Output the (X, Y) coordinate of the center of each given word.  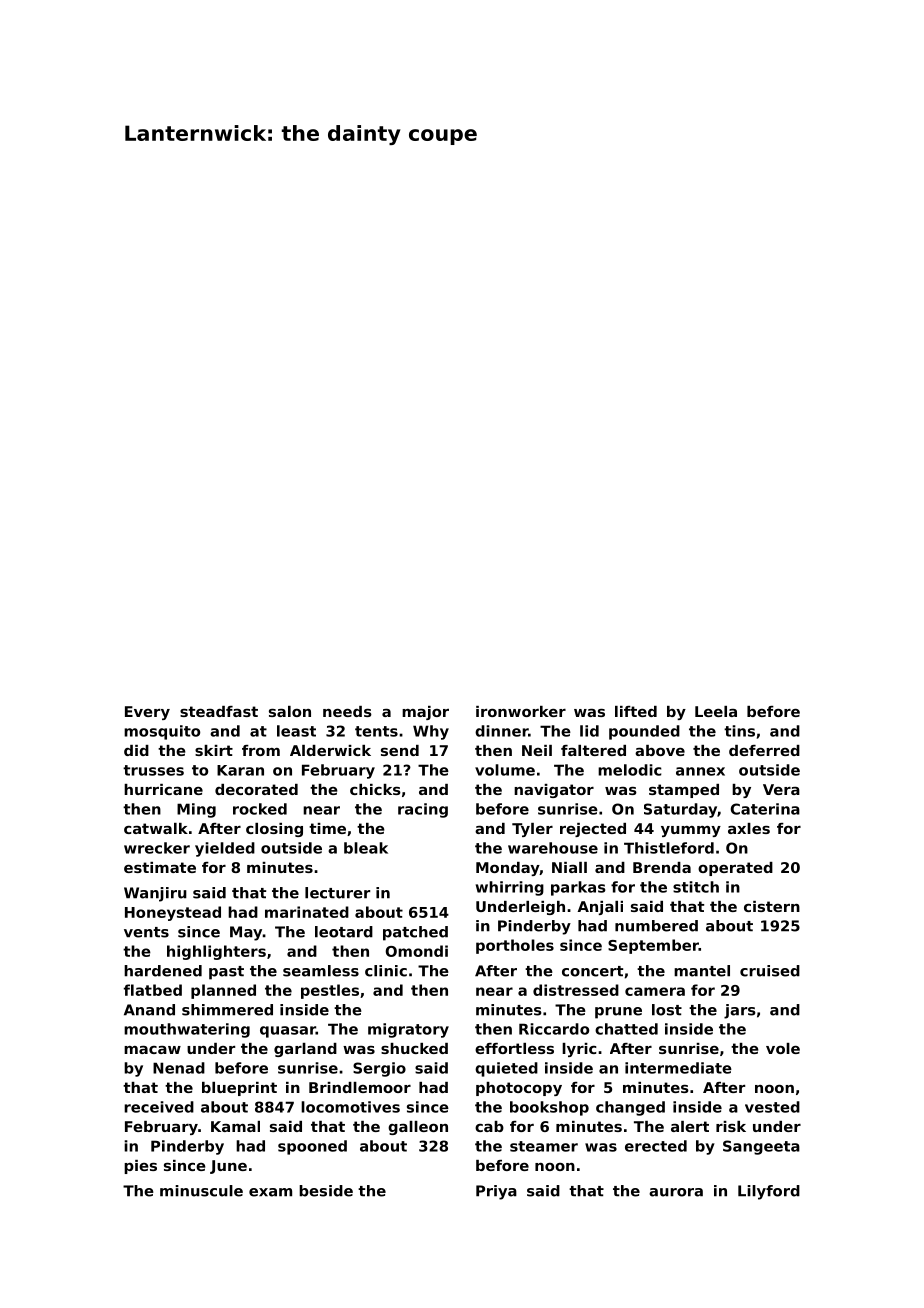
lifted (636, 711)
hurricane (163, 789)
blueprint (239, 1089)
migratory (408, 1030)
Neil (537, 750)
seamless (321, 971)
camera (655, 991)
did (136, 750)
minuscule (201, 1191)
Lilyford (769, 1192)
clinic (386, 971)
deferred (764, 750)
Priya (496, 1192)
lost (667, 1010)
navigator (554, 791)
